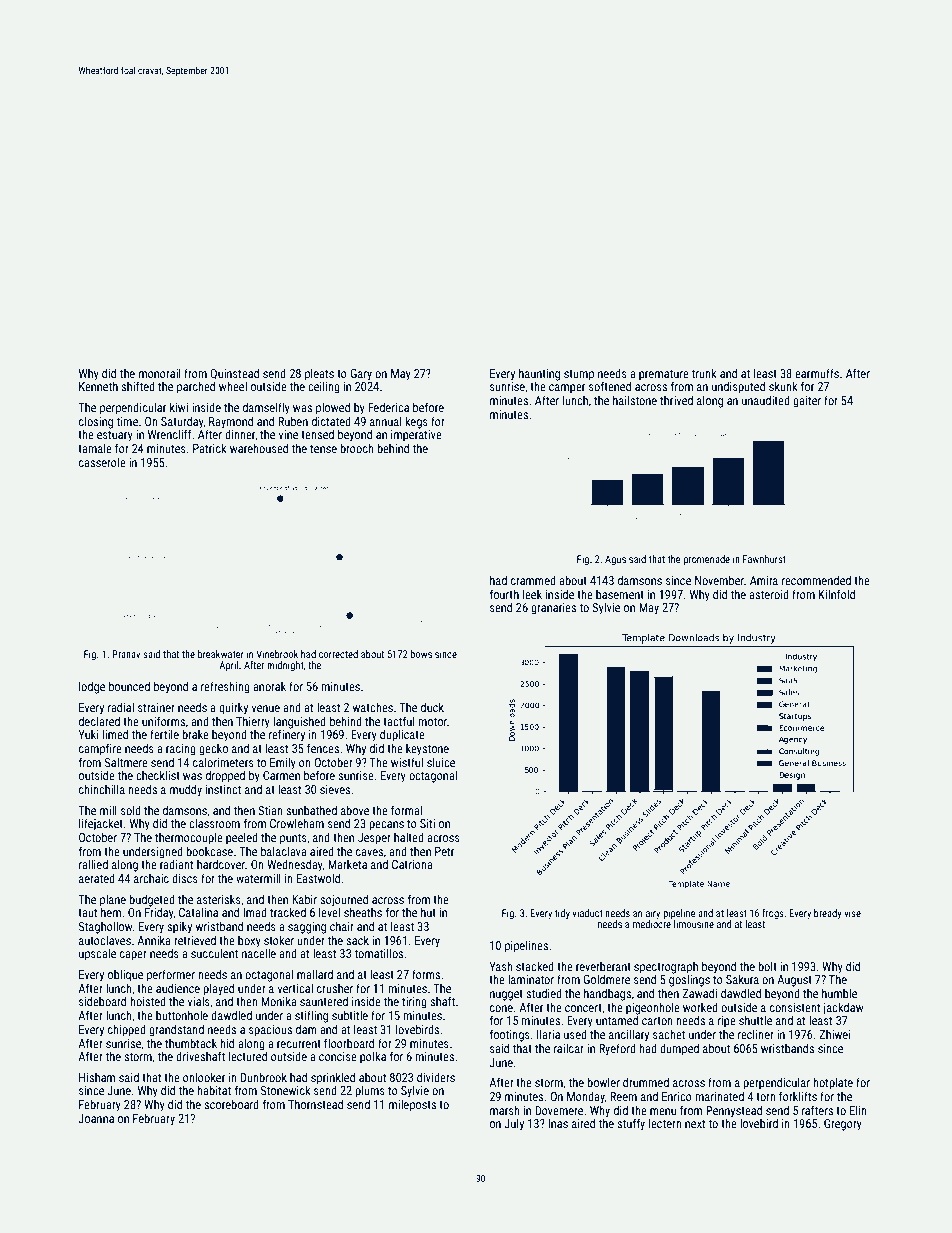 This screenshot has height=1233, width=952. Describe the element at coordinates (221, 864) in the screenshot. I see `hardcover` at that location.
